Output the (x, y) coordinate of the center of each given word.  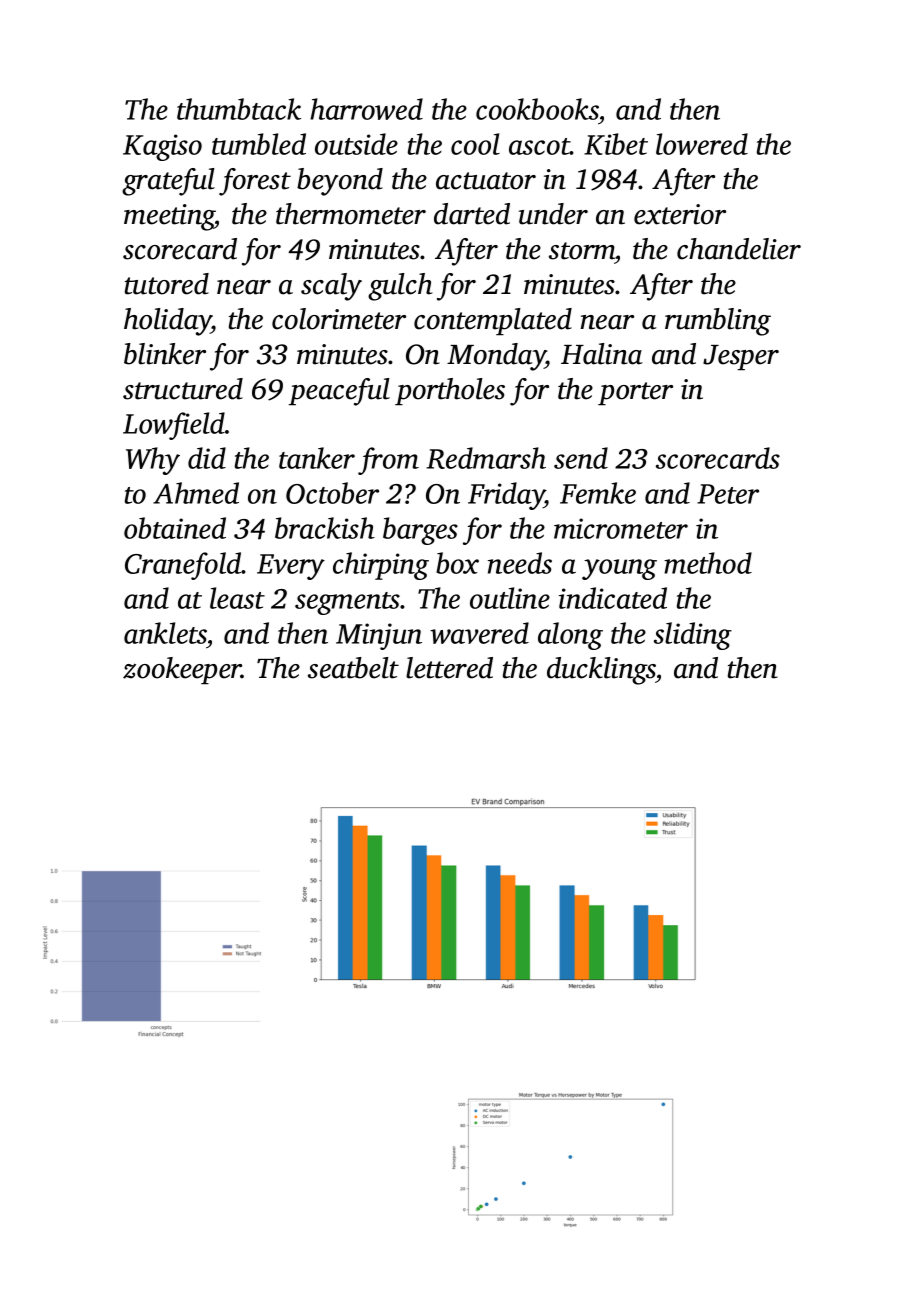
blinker (165, 354)
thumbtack (239, 109)
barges (420, 531)
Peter (728, 494)
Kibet (616, 144)
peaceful (339, 392)
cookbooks (537, 109)
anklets (165, 633)
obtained (175, 528)
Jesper (741, 357)
